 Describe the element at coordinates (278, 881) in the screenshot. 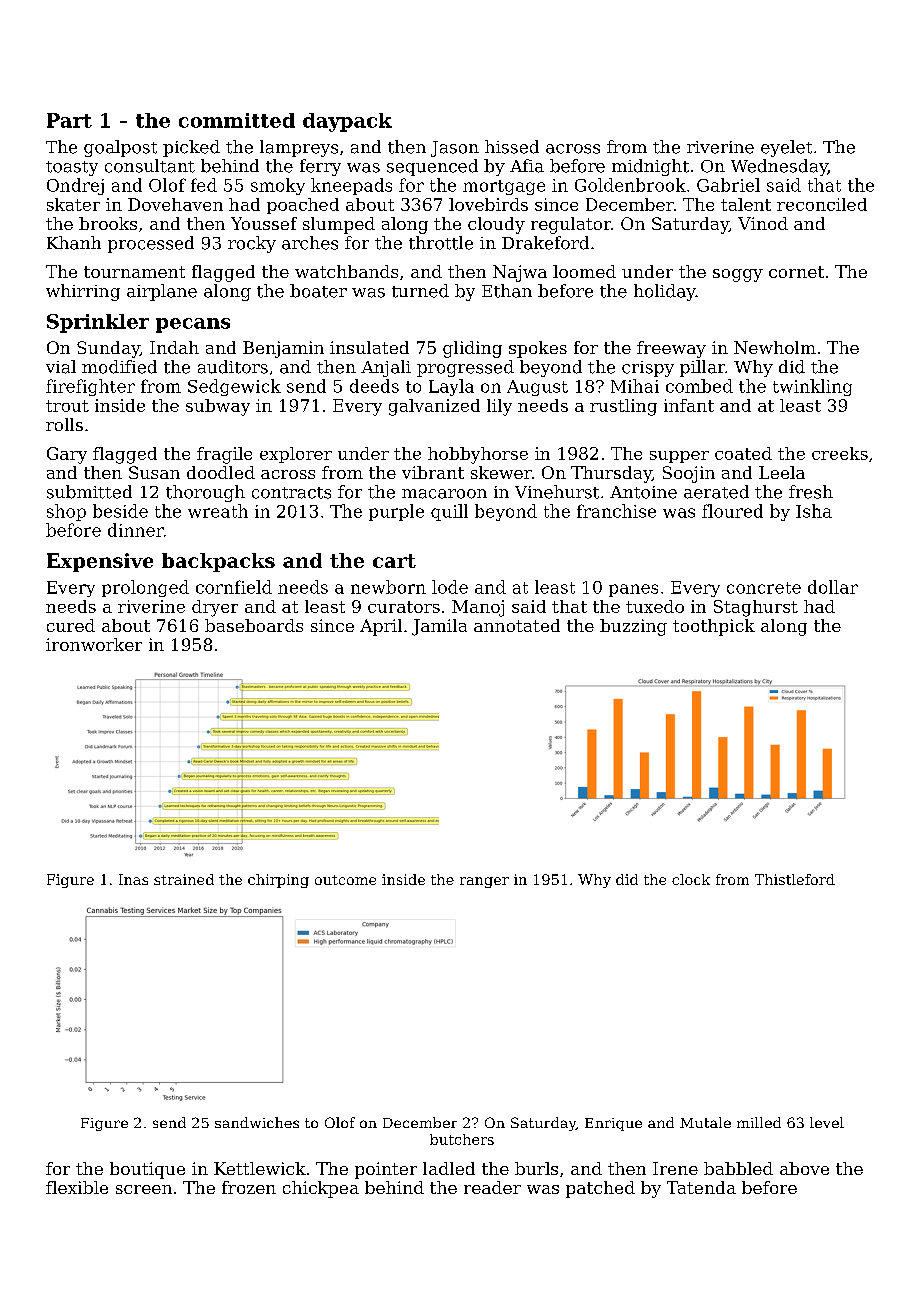

I see `chirping` at that location.
